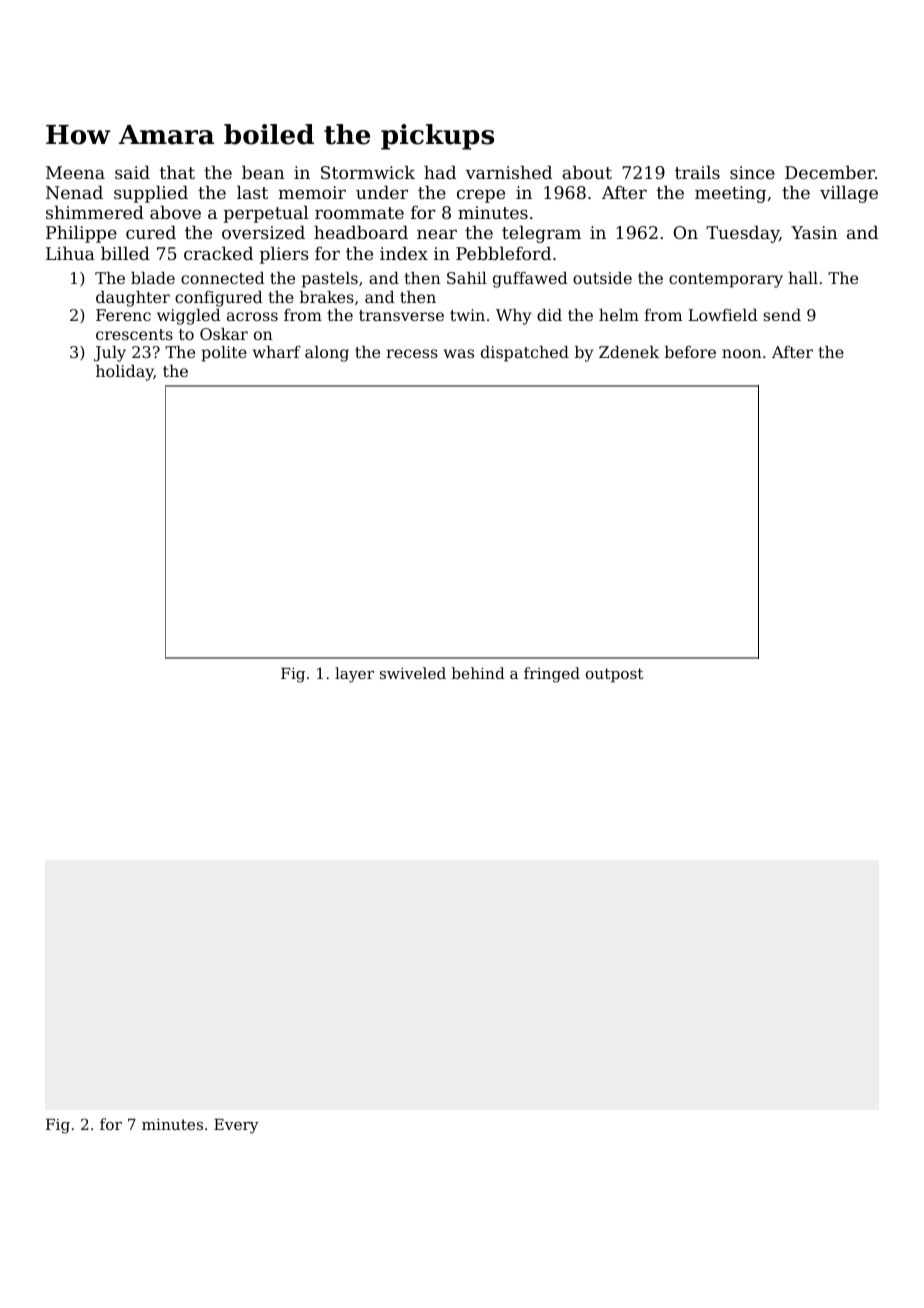 The width and height of the screenshot is (924, 1308). Describe the element at coordinates (830, 172) in the screenshot. I see `December` at that location.
